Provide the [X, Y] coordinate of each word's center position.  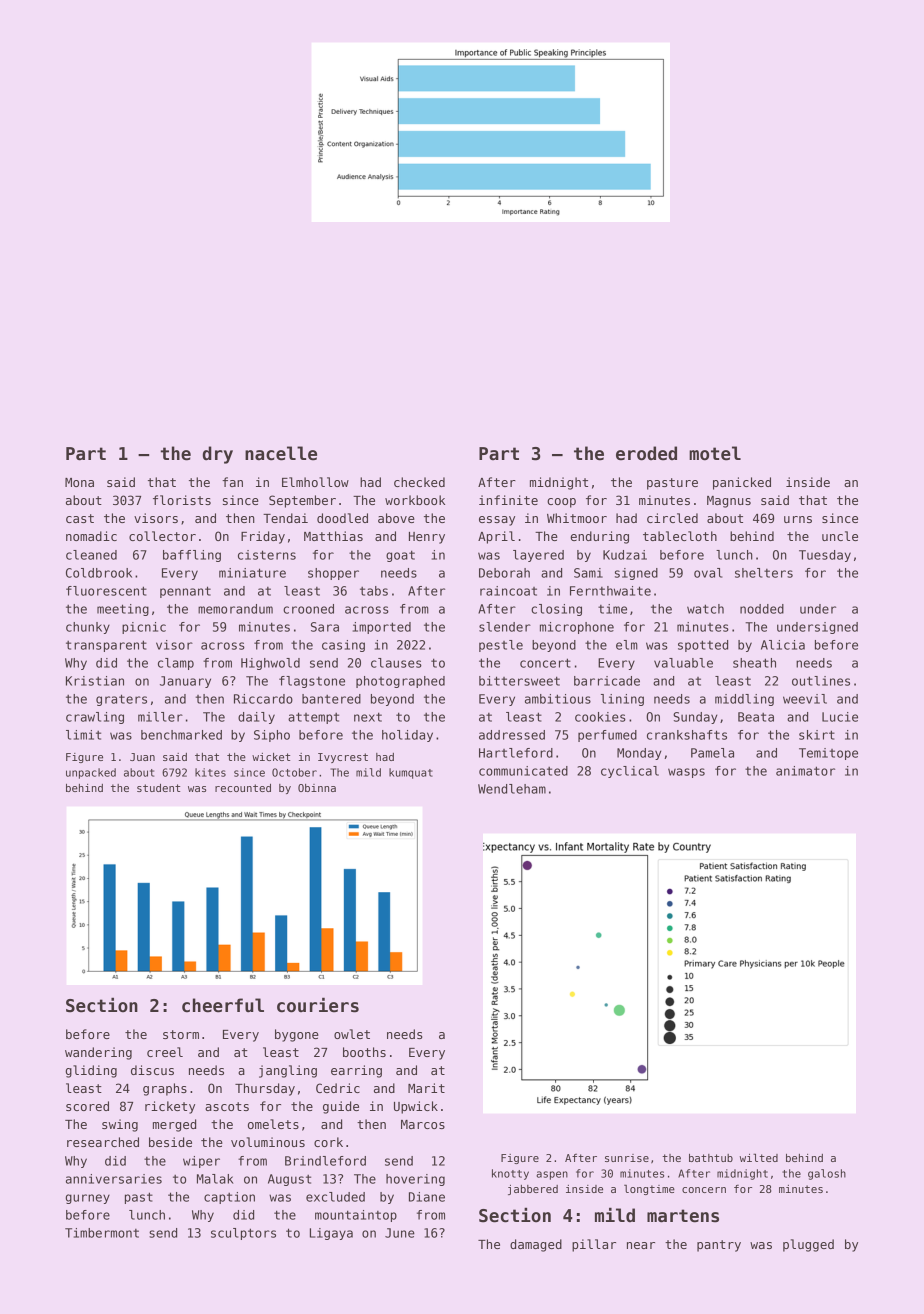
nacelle [281, 453]
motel [715, 453]
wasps [686, 773]
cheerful [223, 1005]
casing [343, 646]
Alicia [783, 645]
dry [218, 455]
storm [181, 1034]
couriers [318, 1005]
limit [83, 735]
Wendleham [512, 789]
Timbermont [102, 1233]
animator [805, 771]
